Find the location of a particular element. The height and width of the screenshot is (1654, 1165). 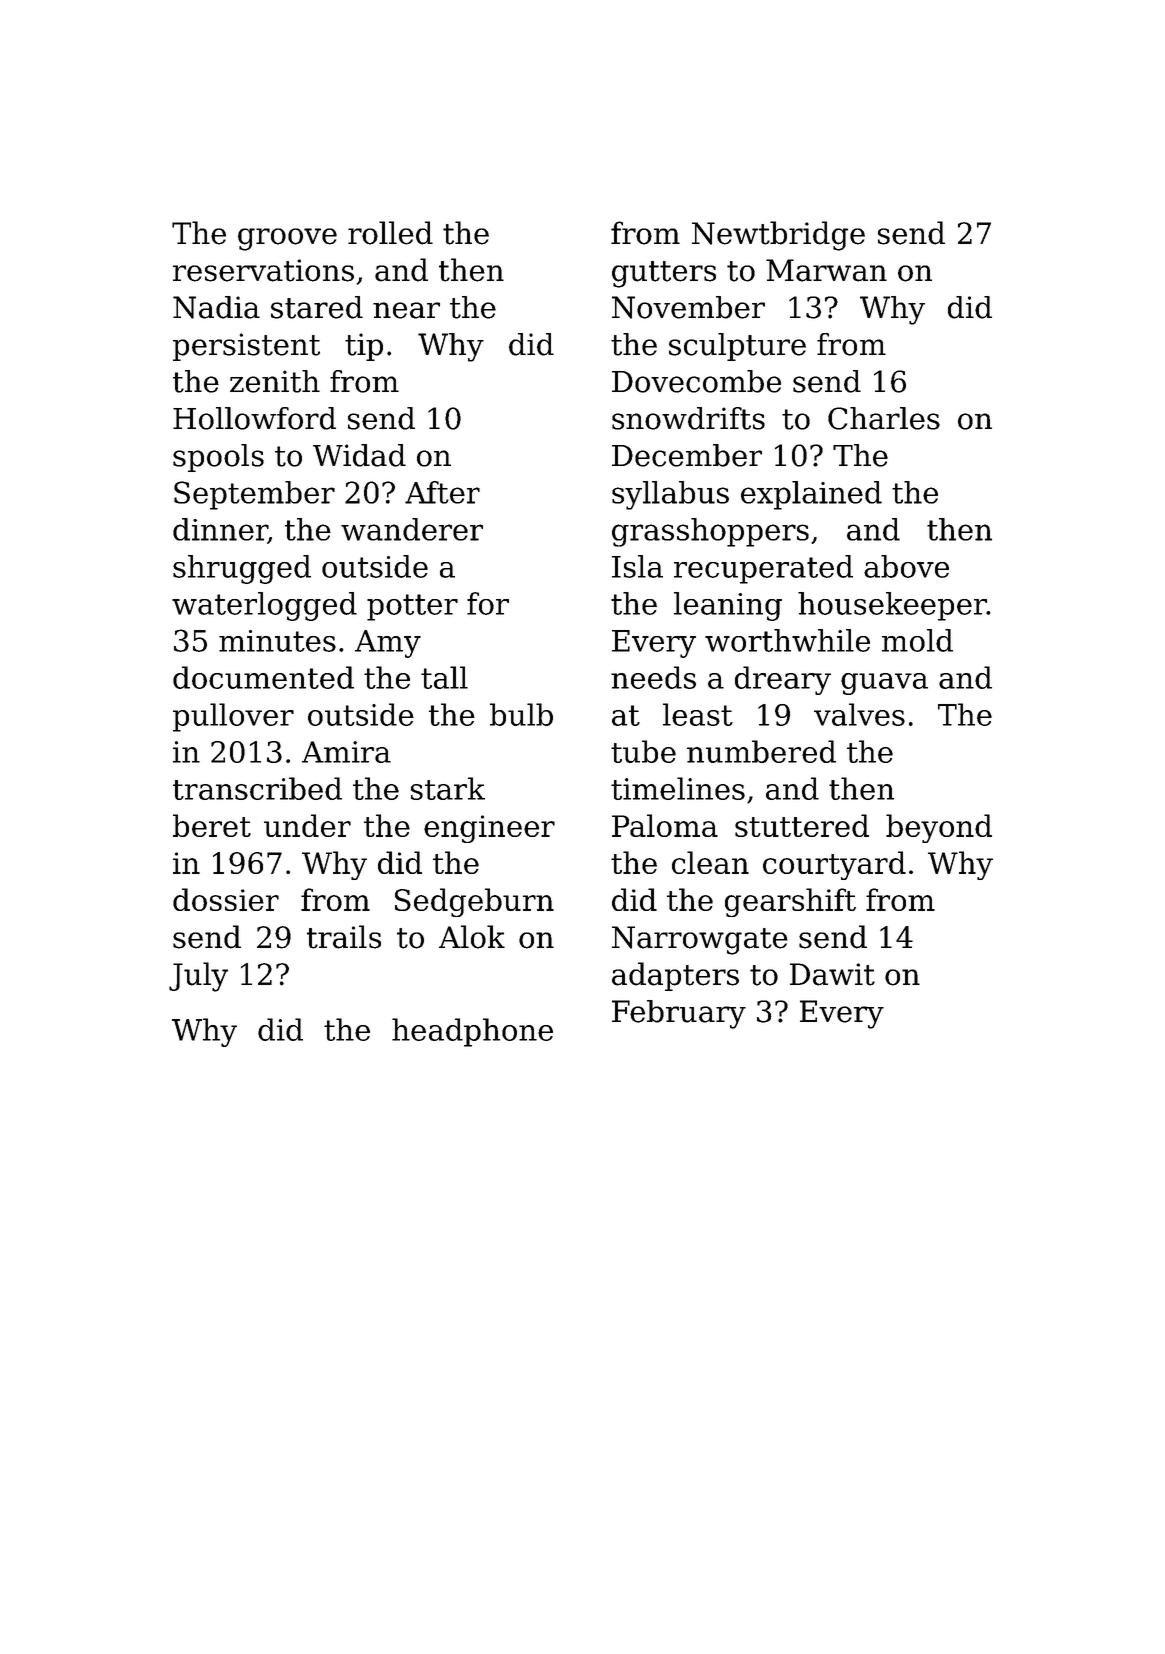

headphone is located at coordinates (472, 1032).
